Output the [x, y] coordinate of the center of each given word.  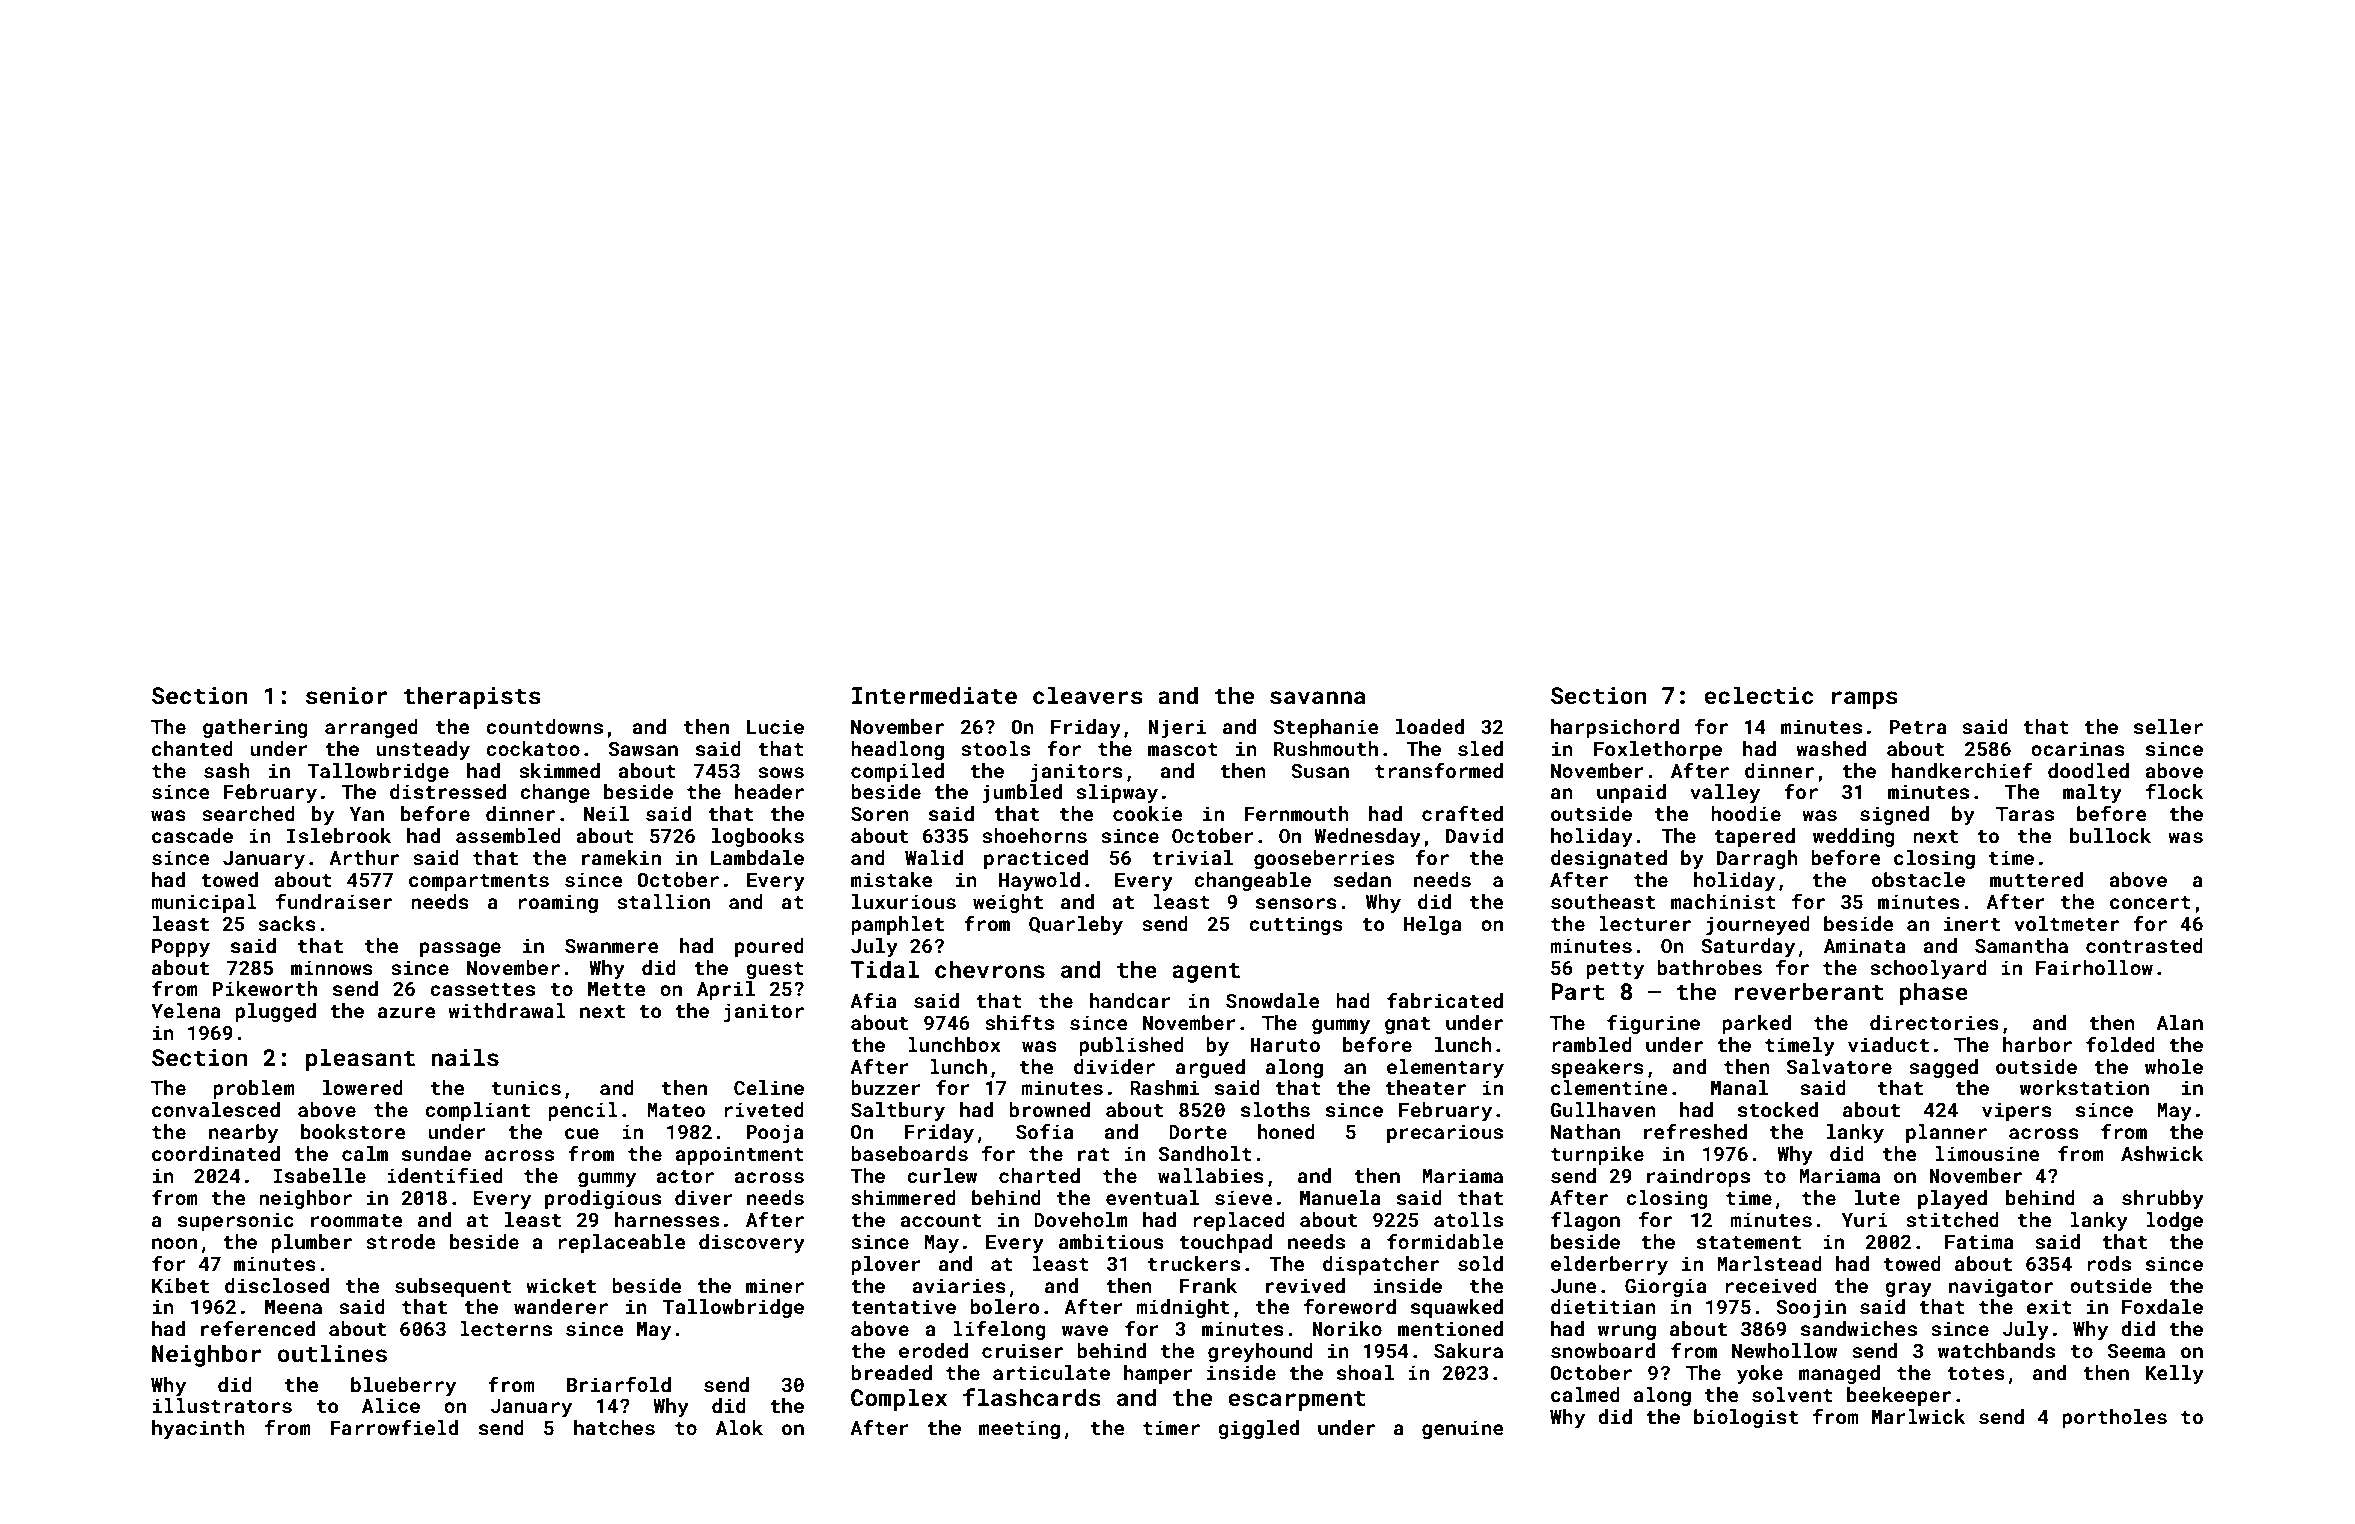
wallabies [1211, 1175]
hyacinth [198, 1429]
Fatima [1979, 1241]
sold [1480, 1263]
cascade [192, 835]
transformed [1439, 770]
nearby [243, 1133]
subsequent [453, 1287]
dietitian [1603, 1306]
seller [2168, 726]
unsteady [423, 750]
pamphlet [897, 925]
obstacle [1918, 879]
